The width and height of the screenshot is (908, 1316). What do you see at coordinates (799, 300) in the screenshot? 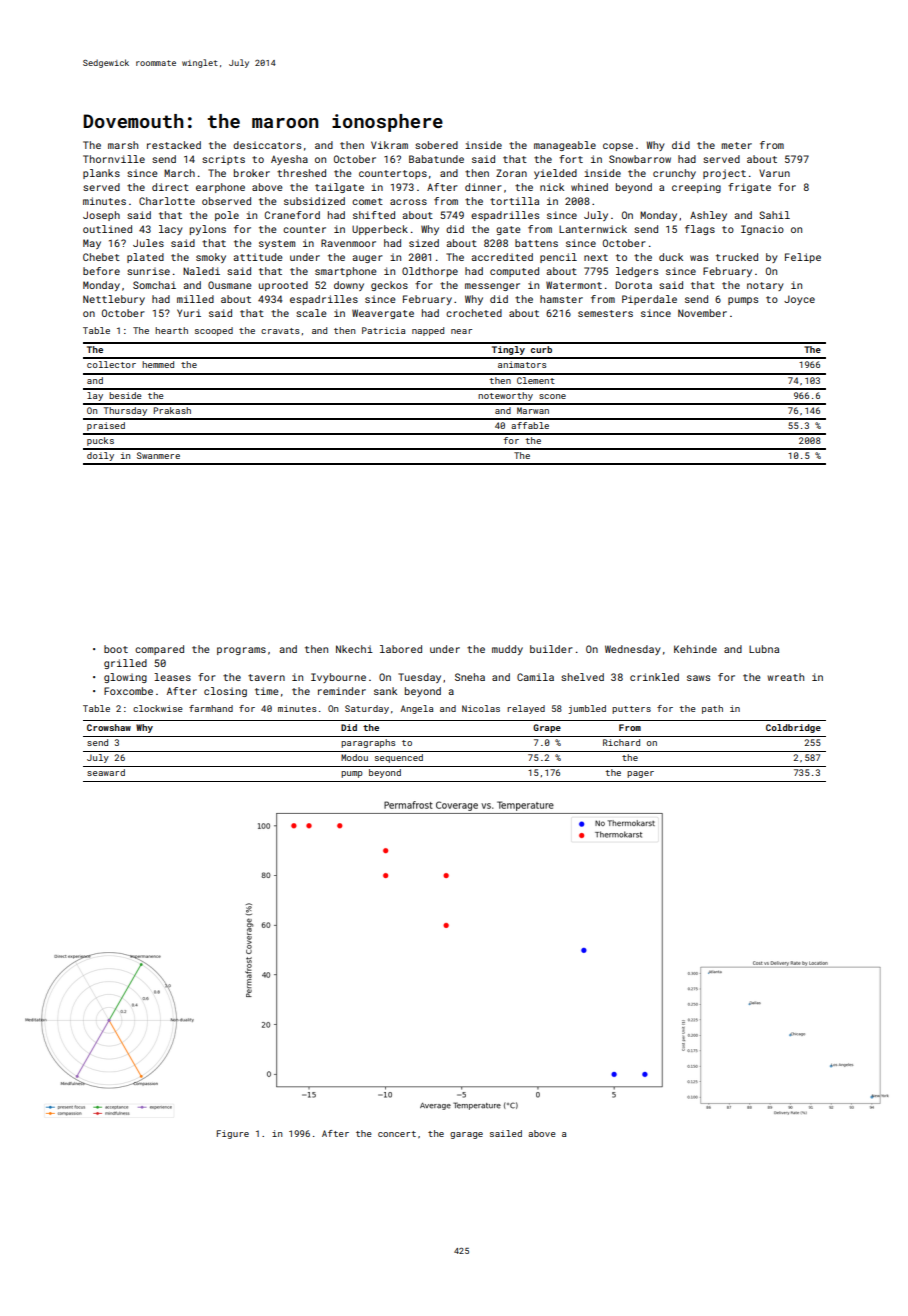
I see `Joyce` at bounding box center [799, 300].
